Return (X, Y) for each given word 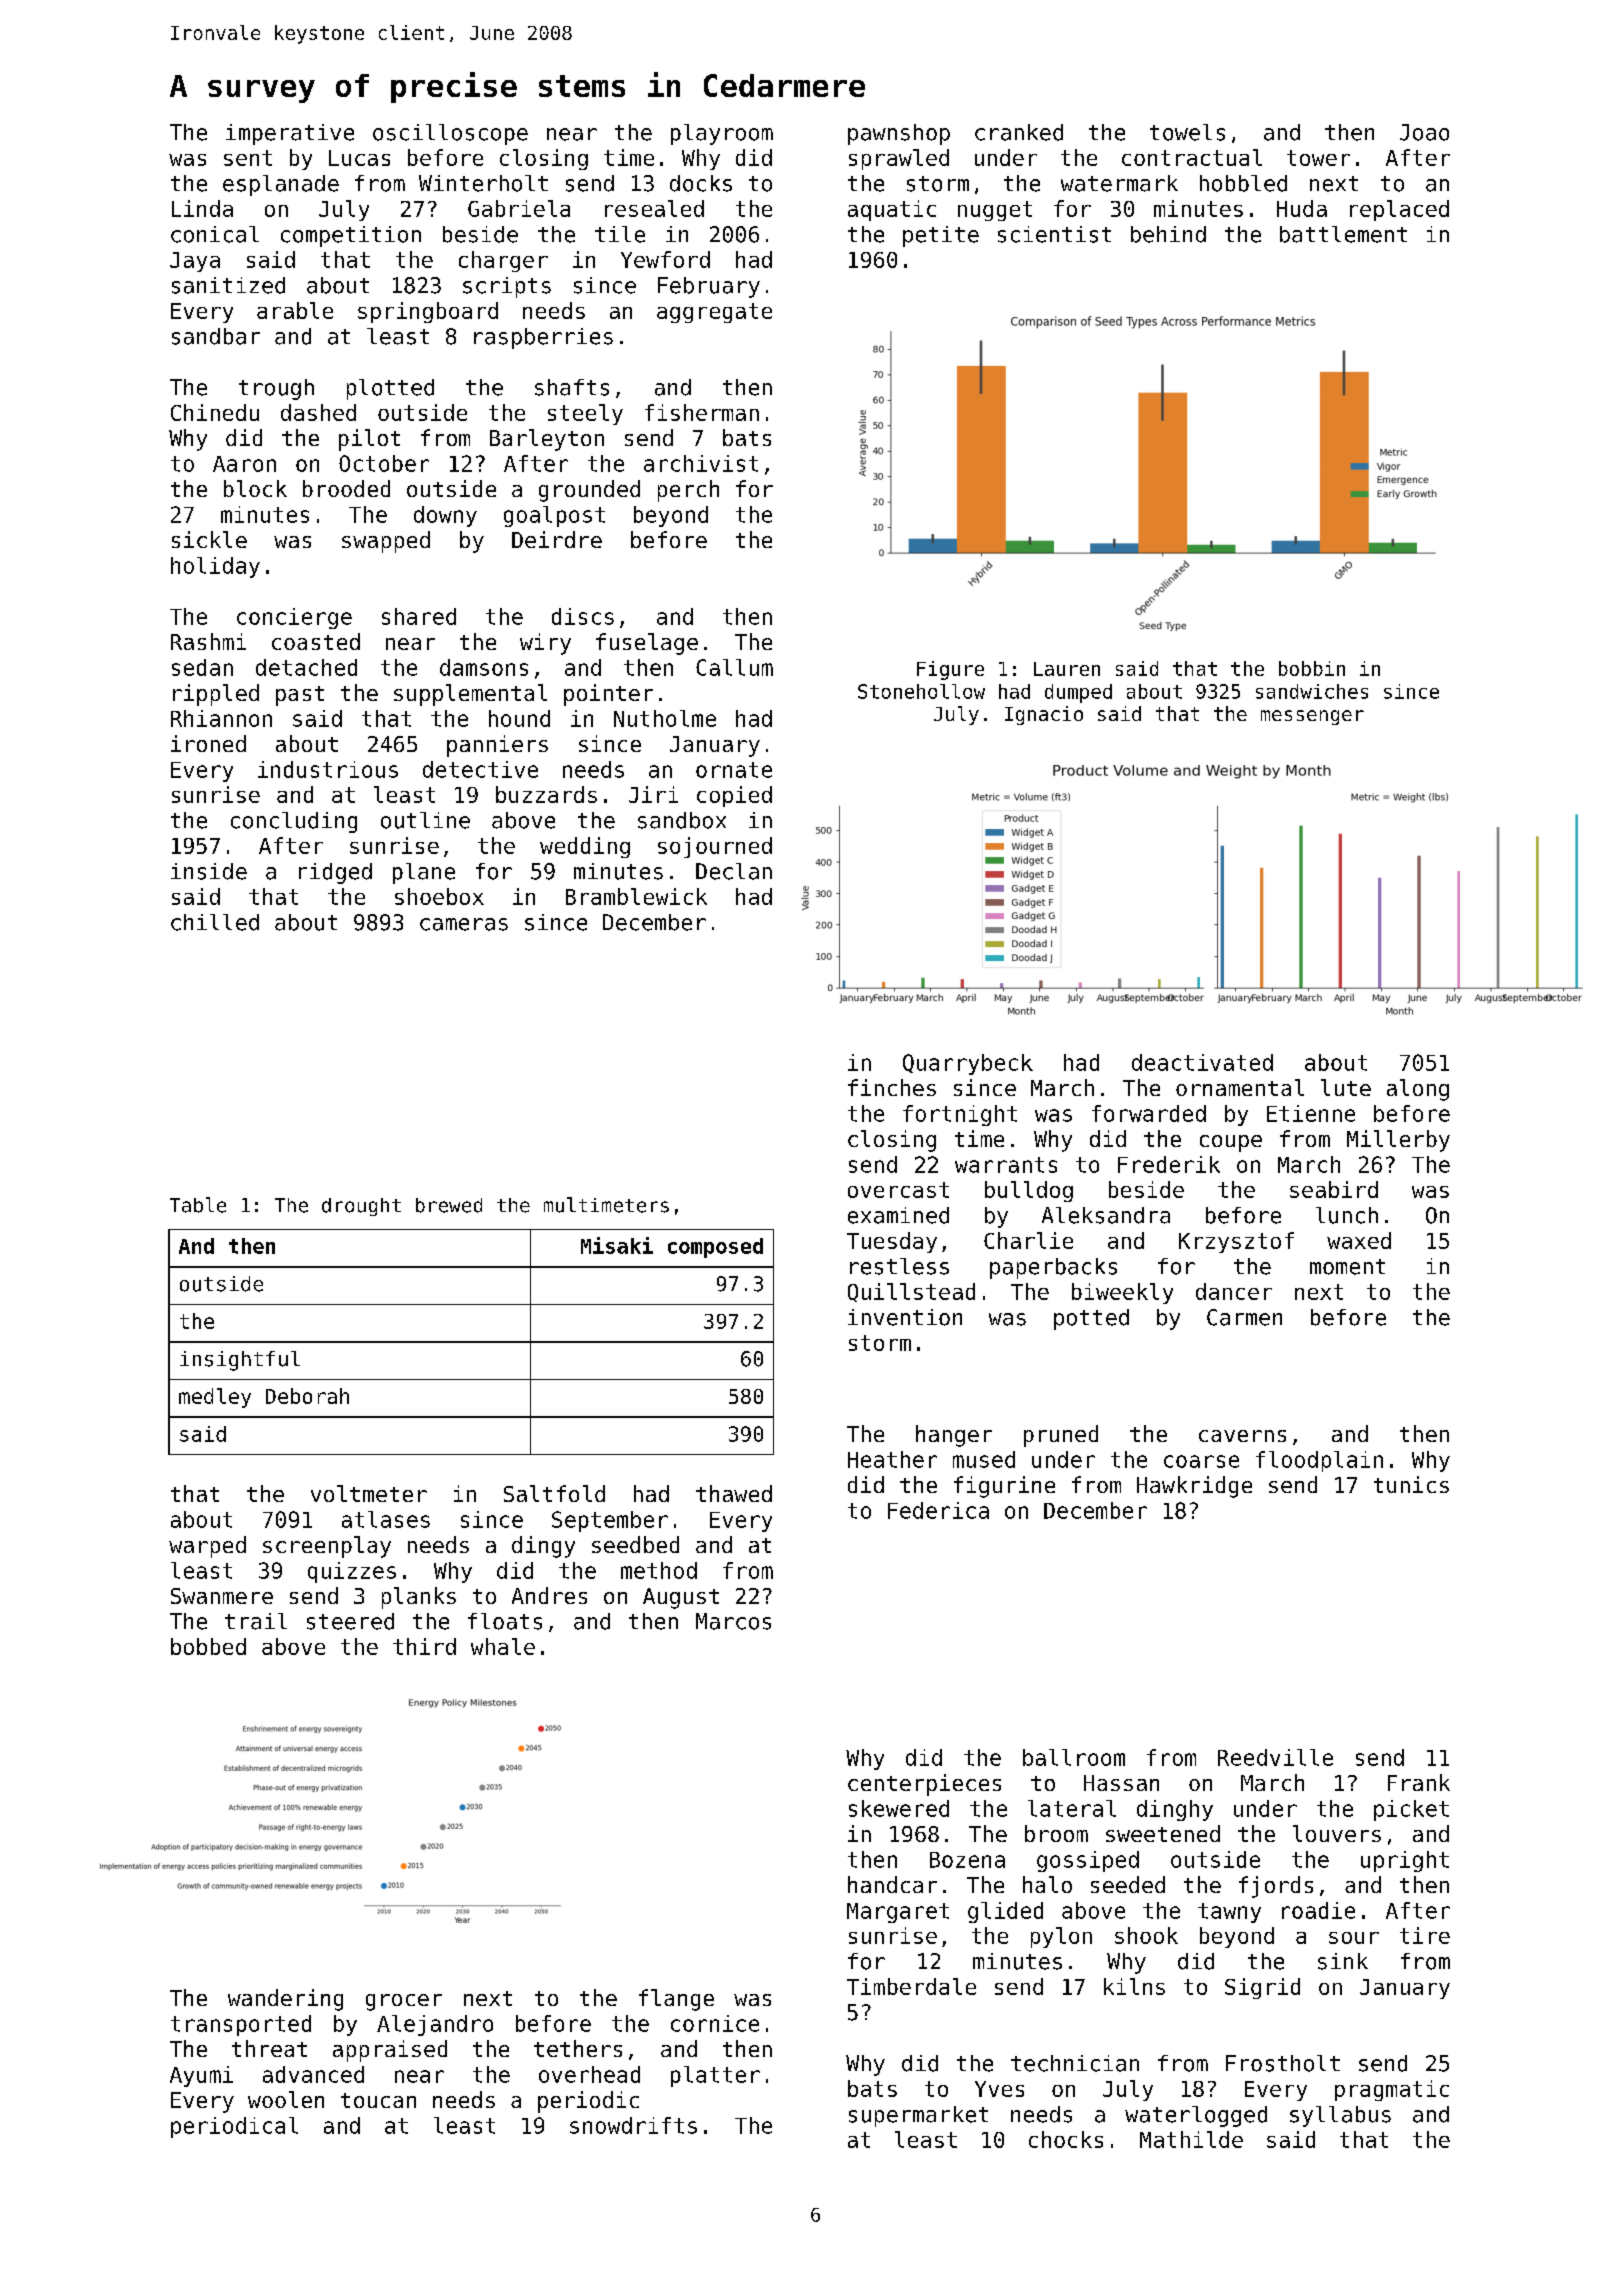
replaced (1399, 210)
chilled (215, 922)
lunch (1347, 1215)
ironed (208, 743)
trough (276, 389)
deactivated (1202, 1062)
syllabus (1340, 2116)
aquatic (892, 210)
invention (905, 1317)
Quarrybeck (968, 1064)
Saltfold (554, 1493)
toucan (378, 2100)
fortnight (960, 1115)
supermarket (918, 2116)
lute (1346, 1087)
